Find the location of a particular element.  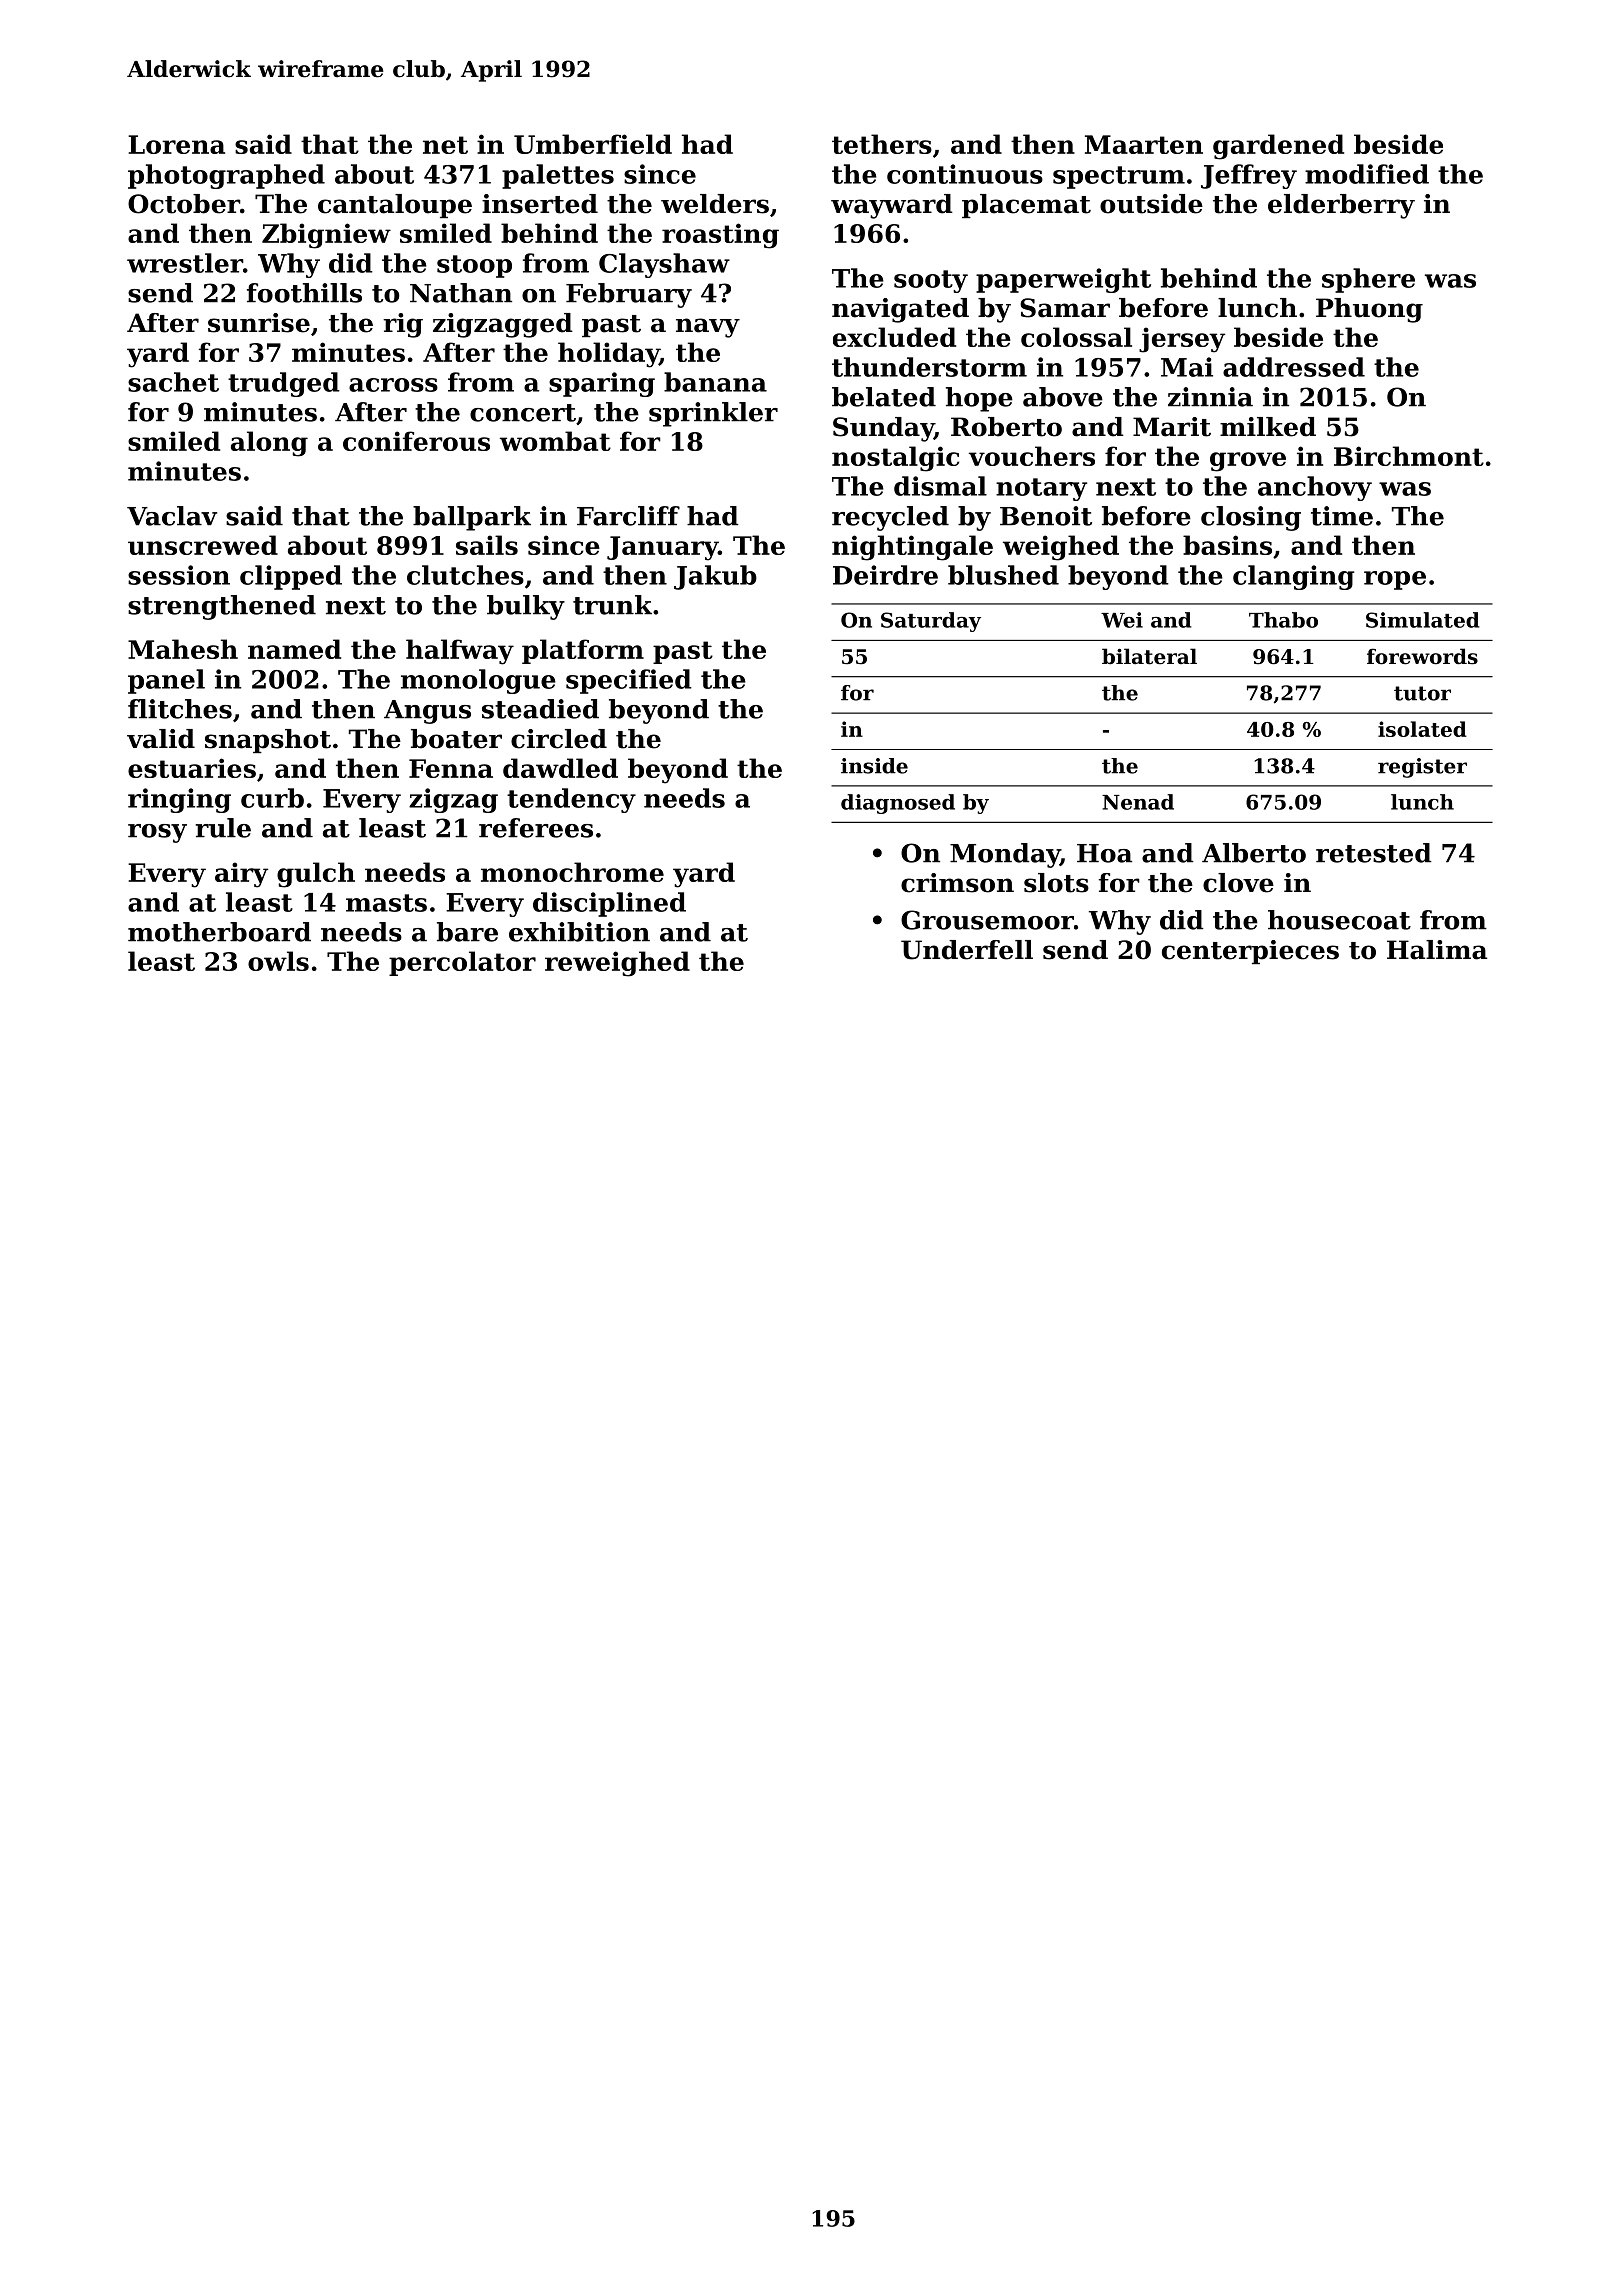

flitches is located at coordinates (180, 709).
